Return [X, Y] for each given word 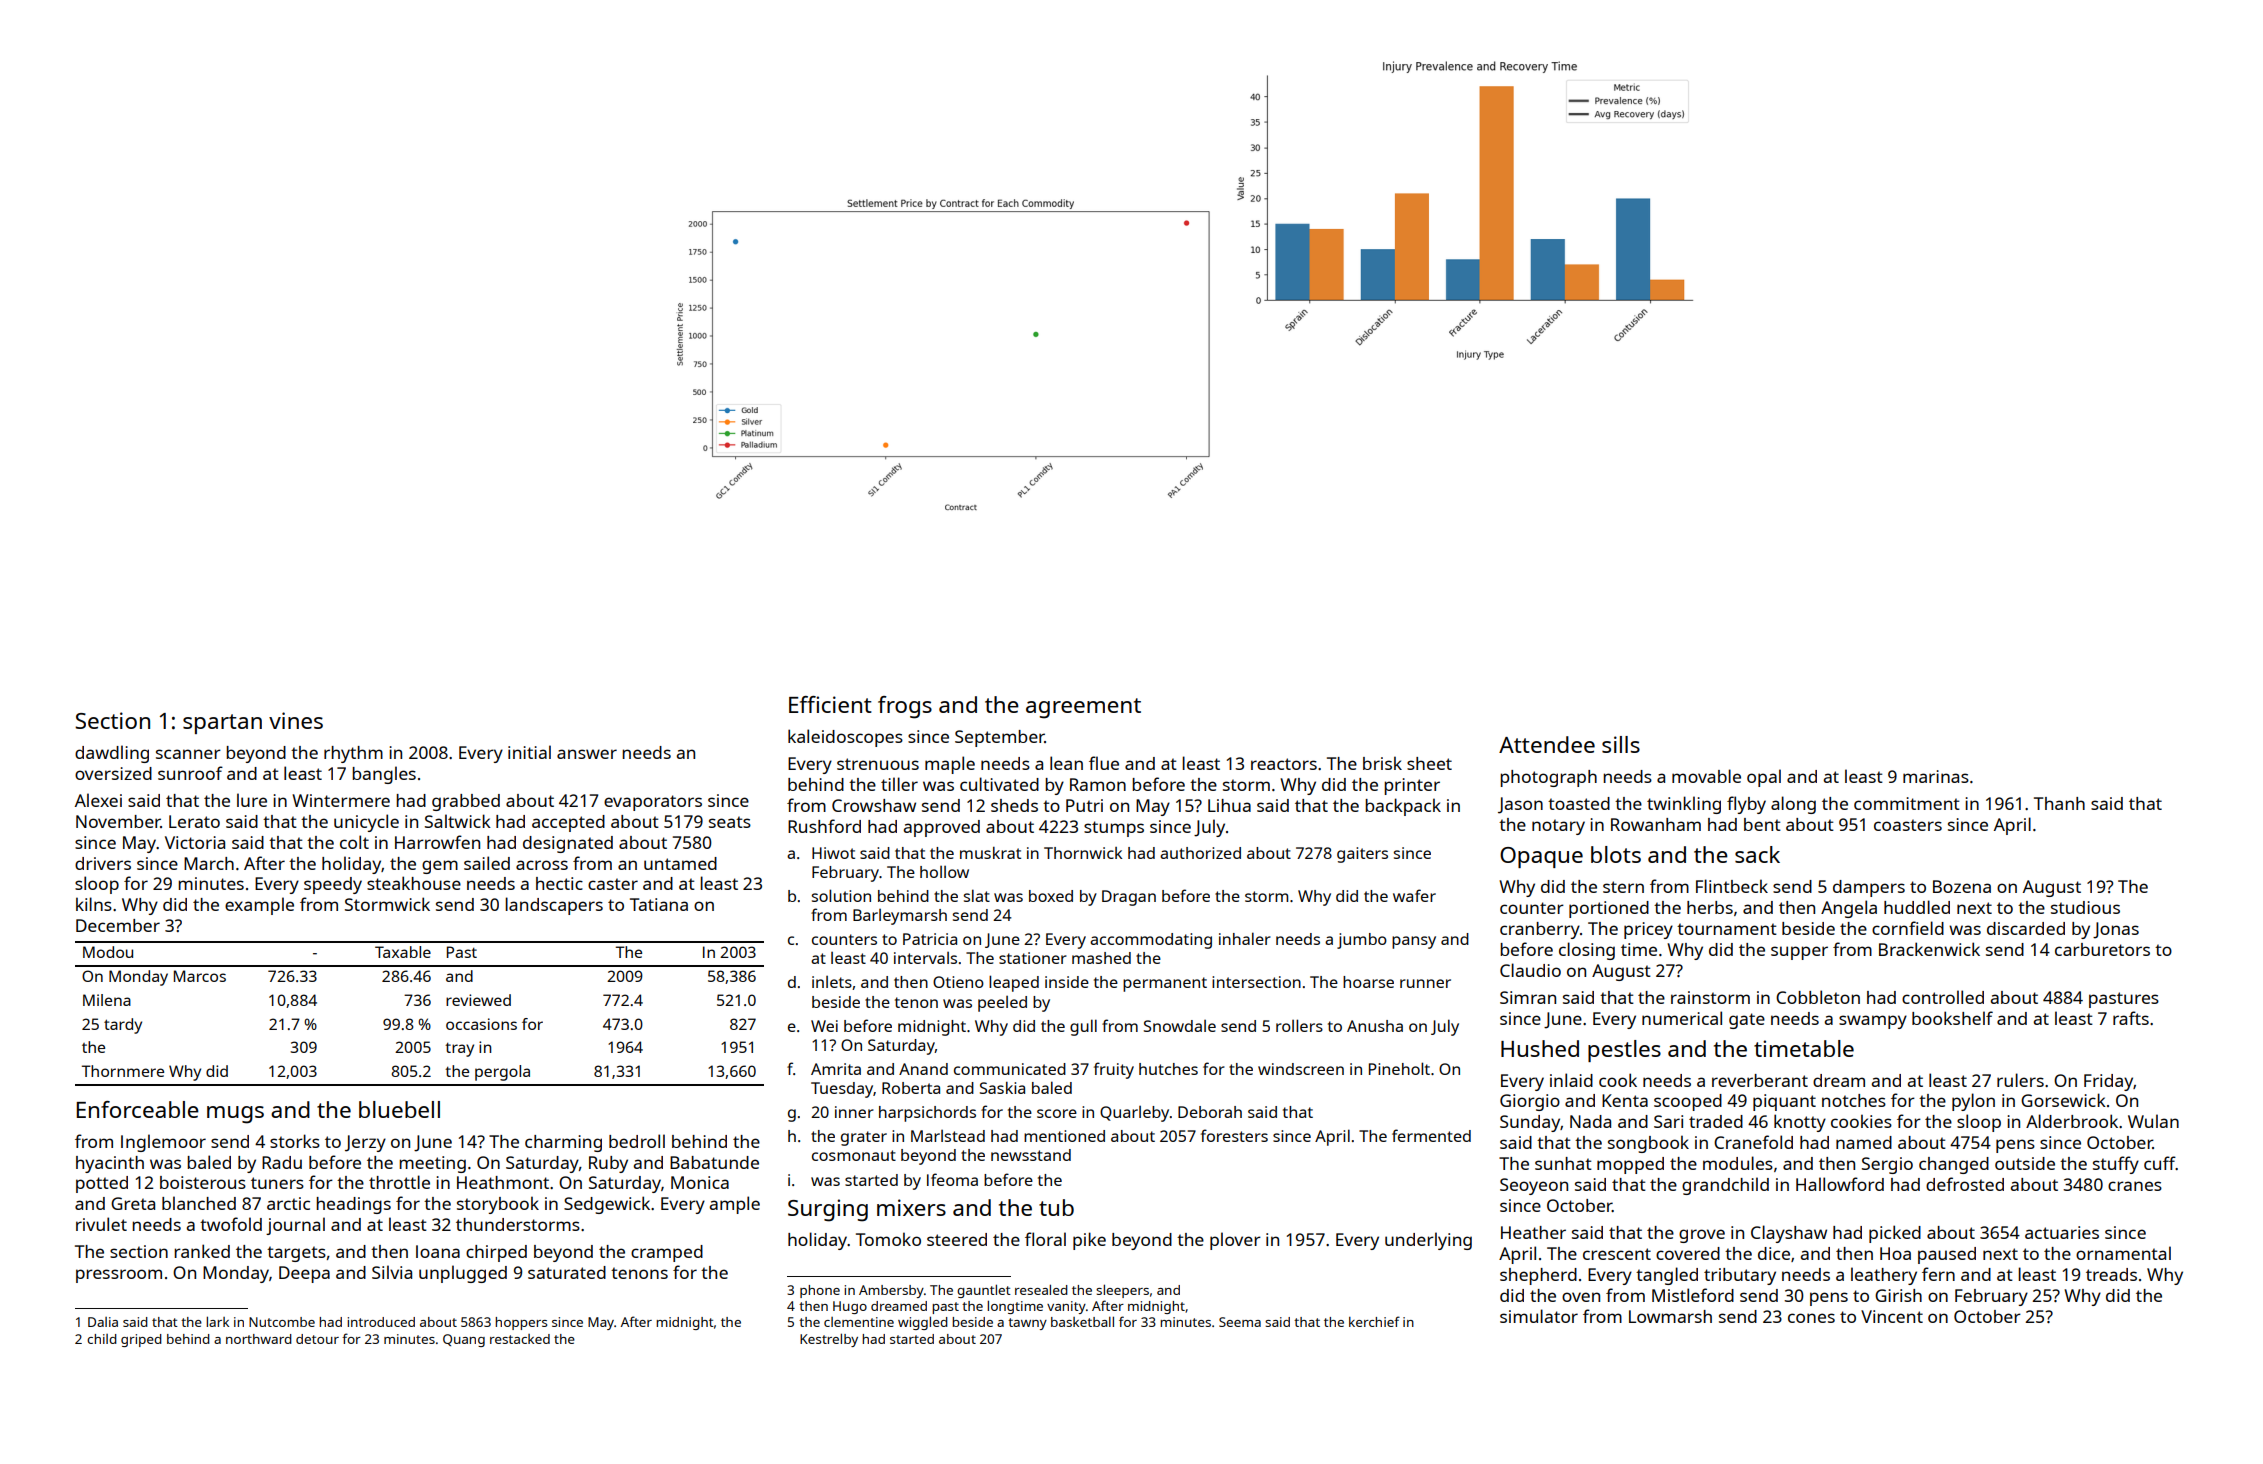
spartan [222, 724]
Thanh [2059, 803]
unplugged [463, 1274]
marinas [1936, 776]
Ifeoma [952, 1179]
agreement [1083, 708]
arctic [288, 1203]
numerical [1682, 1018]
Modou [108, 952]
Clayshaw [1789, 1234]
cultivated [999, 784]
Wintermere [341, 800]
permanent [1165, 984]
